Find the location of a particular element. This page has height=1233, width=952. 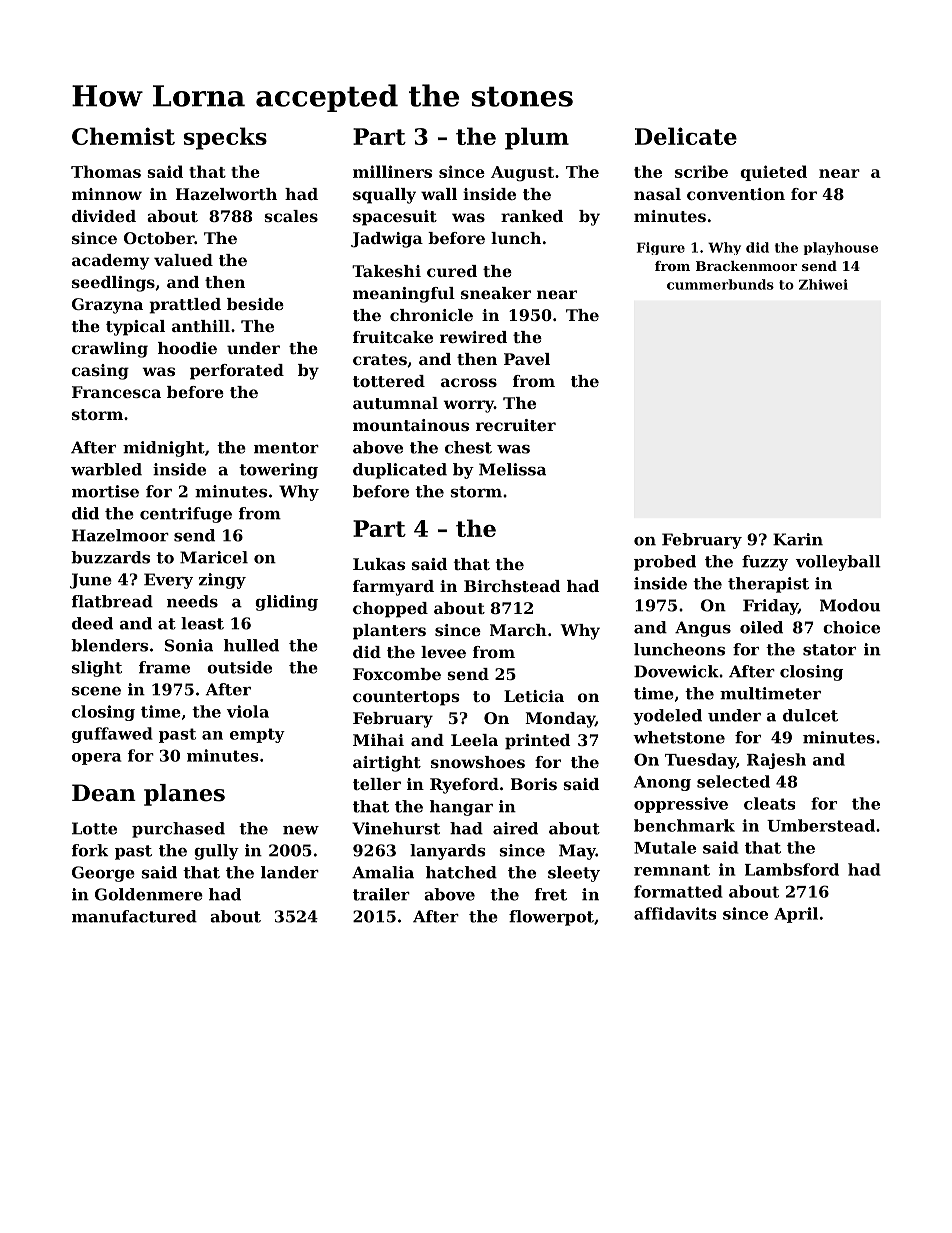

Goldenmere is located at coordinates (149, 894).
